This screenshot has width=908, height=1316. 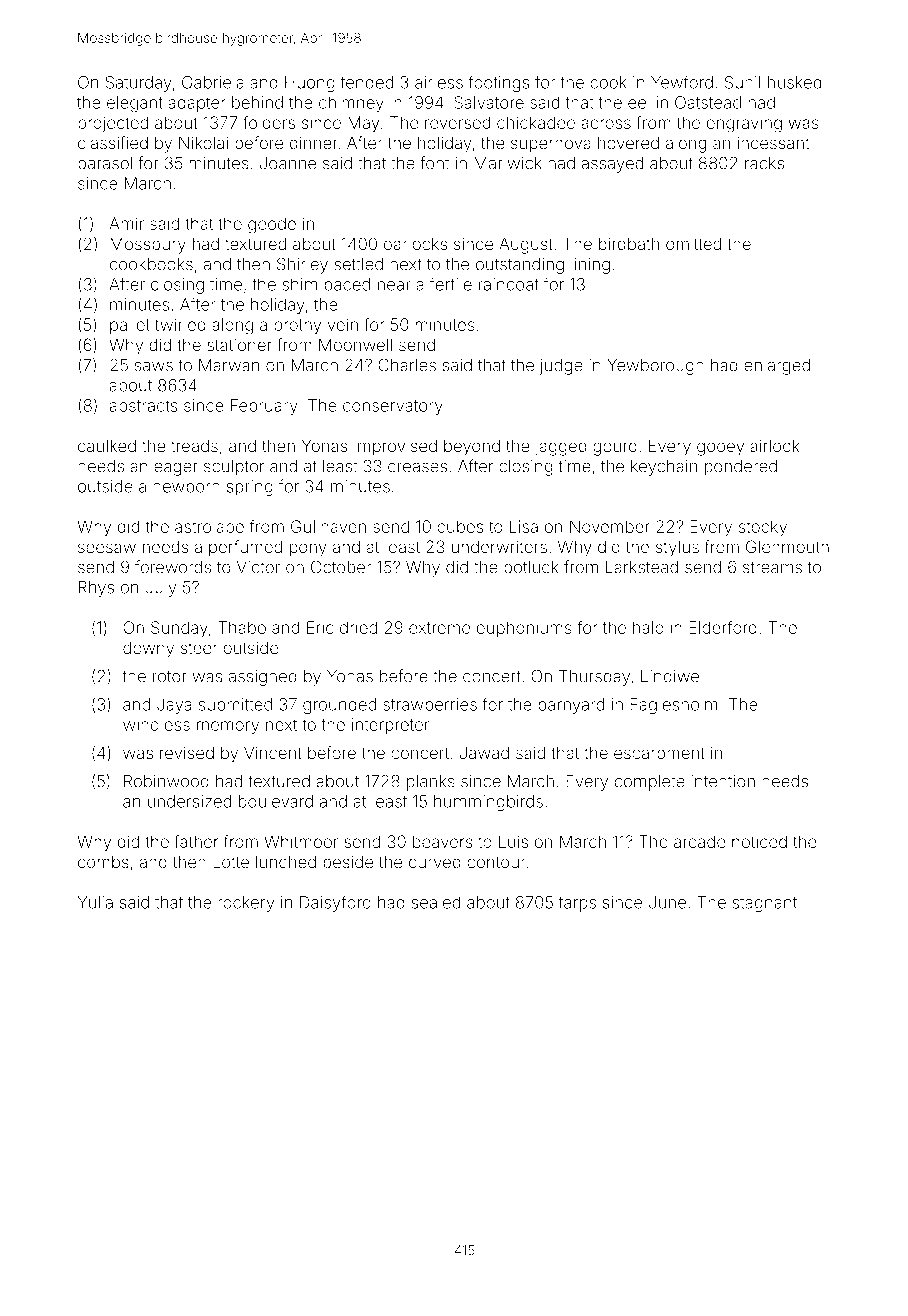 I want to click on rockery, so click(x=246, y=904).
